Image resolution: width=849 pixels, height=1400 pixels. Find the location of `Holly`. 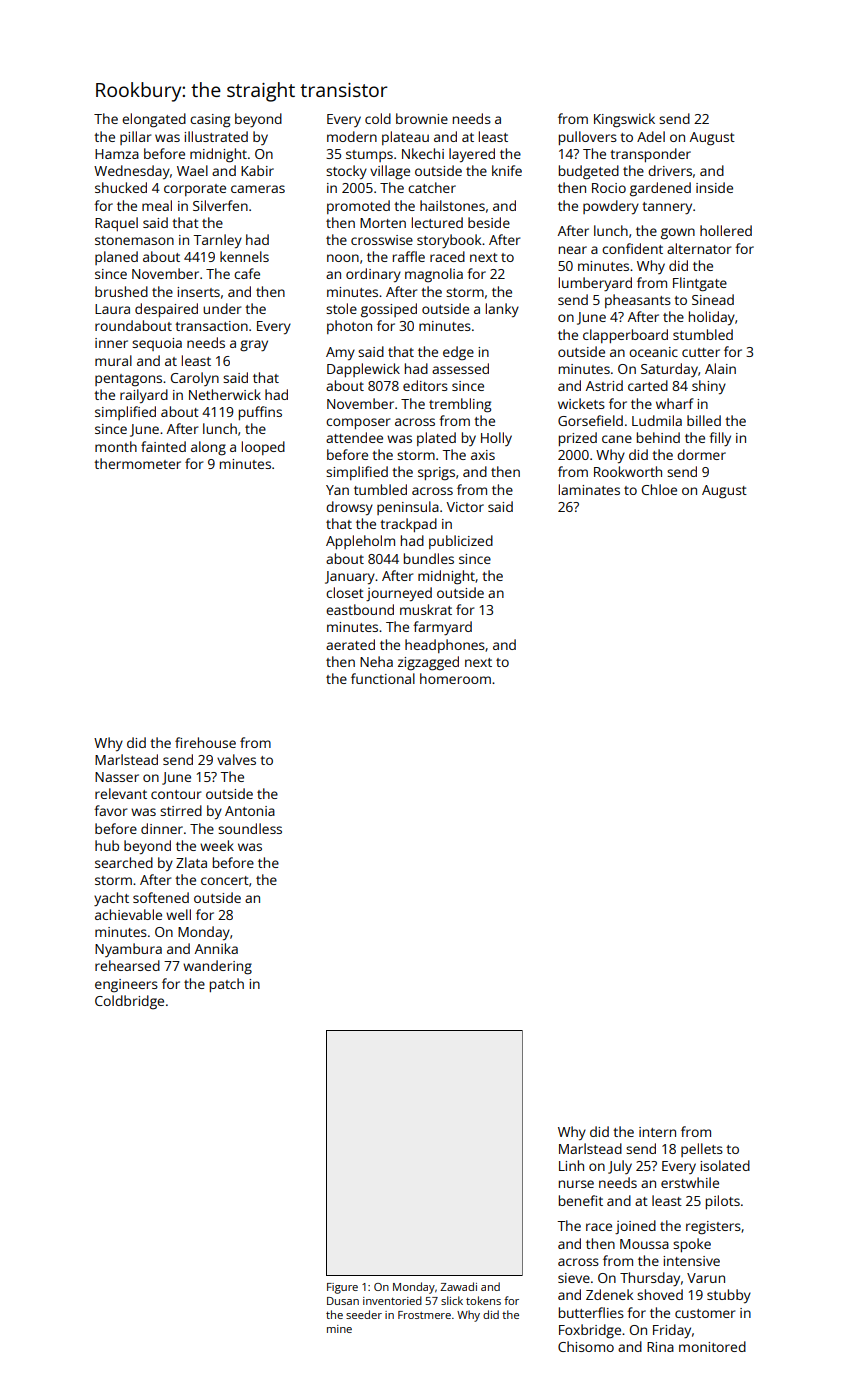

Holly is located at coordinates (496, 439).
